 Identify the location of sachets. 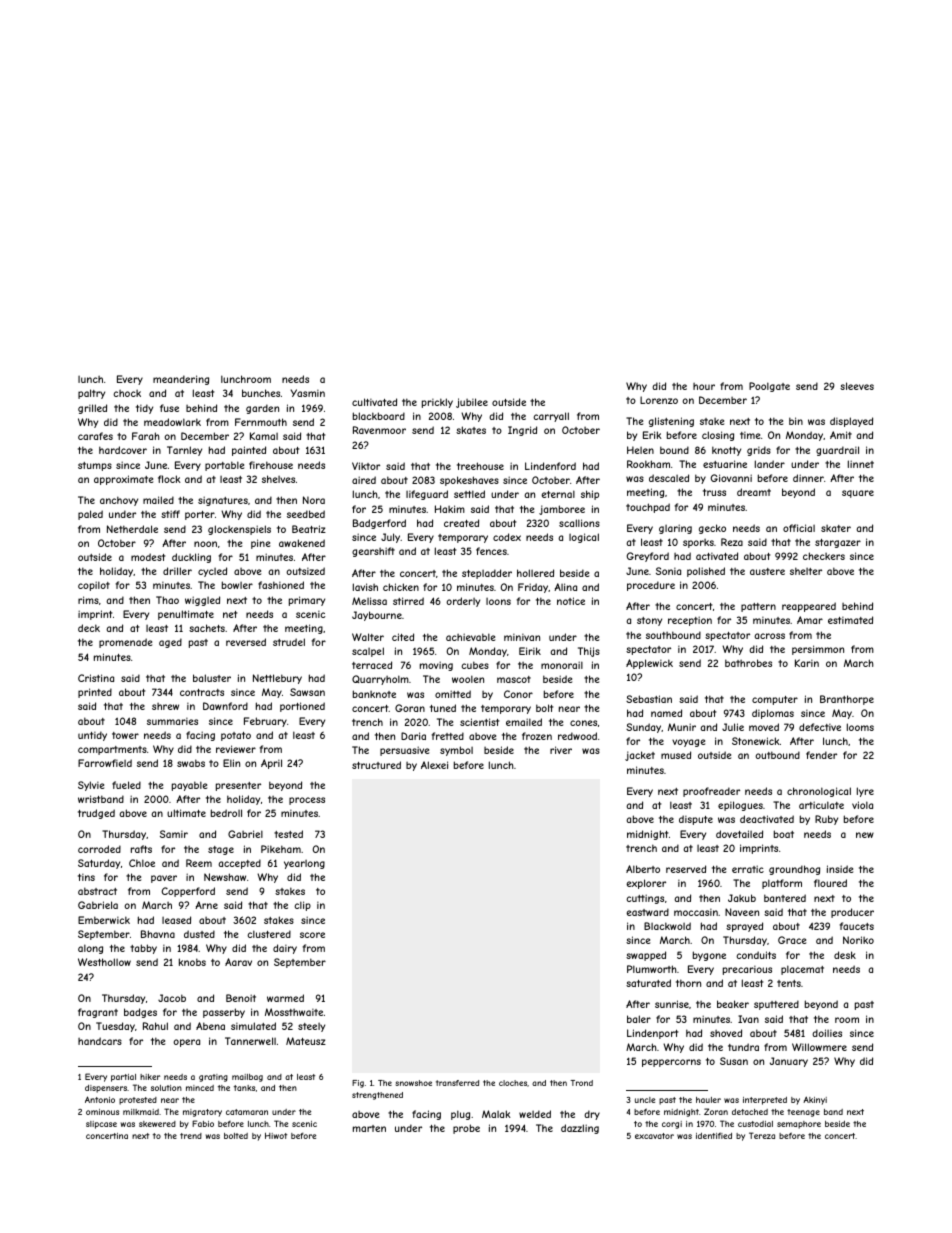
(207, 628).
